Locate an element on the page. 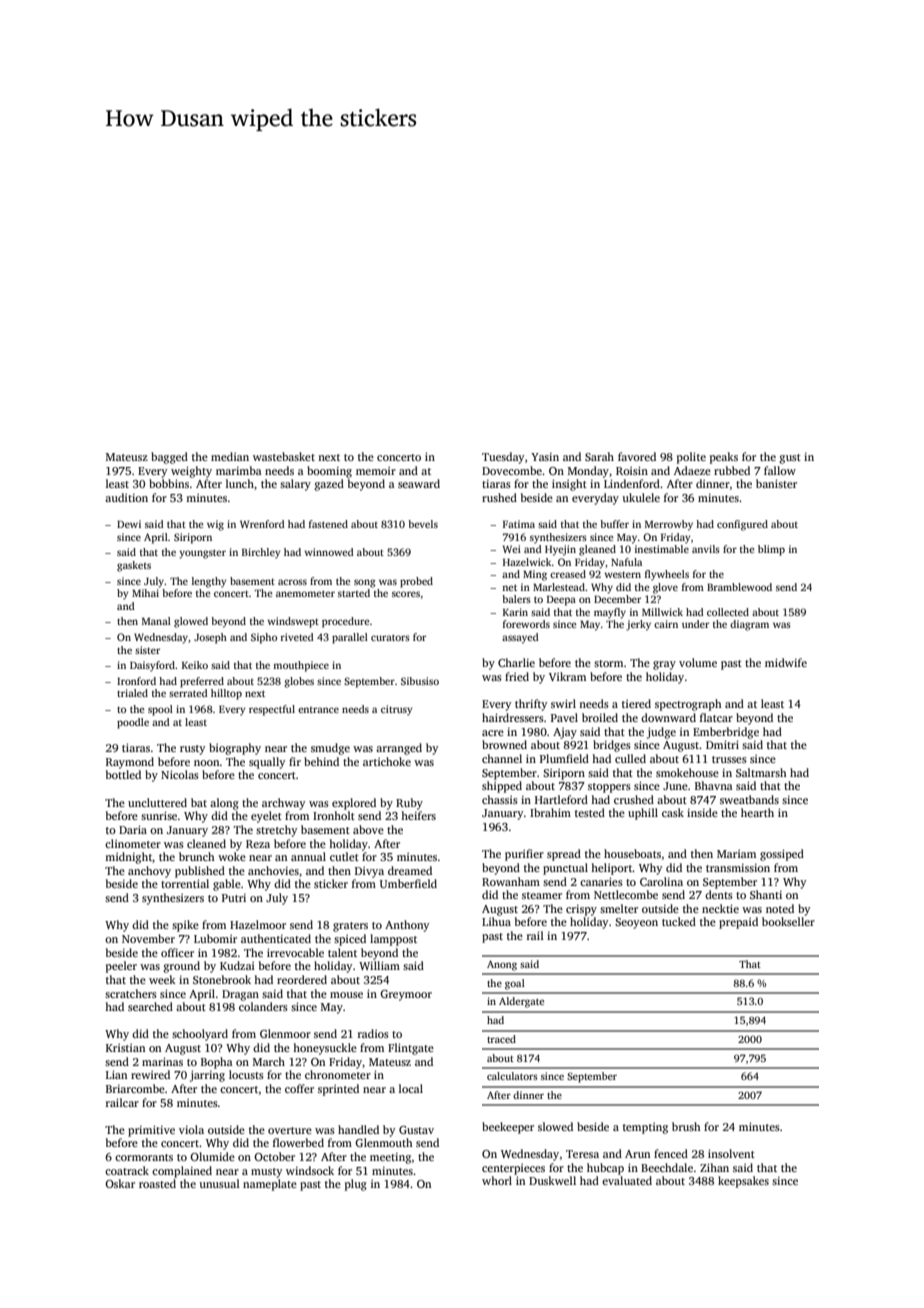  overture is located at coordinates (290, 1130).
